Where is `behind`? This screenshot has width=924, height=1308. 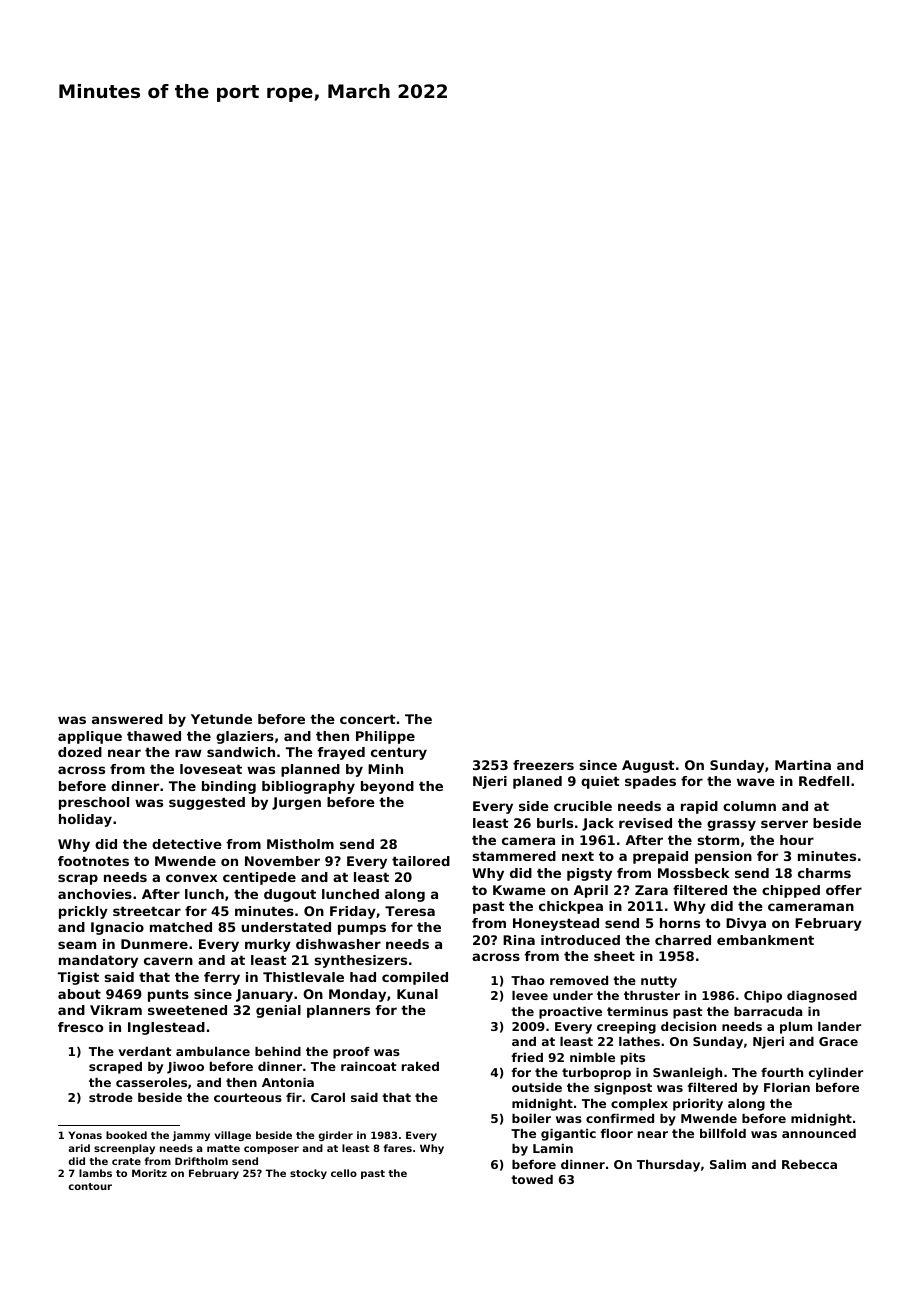 behind is located at coordinates (278, 1051).
